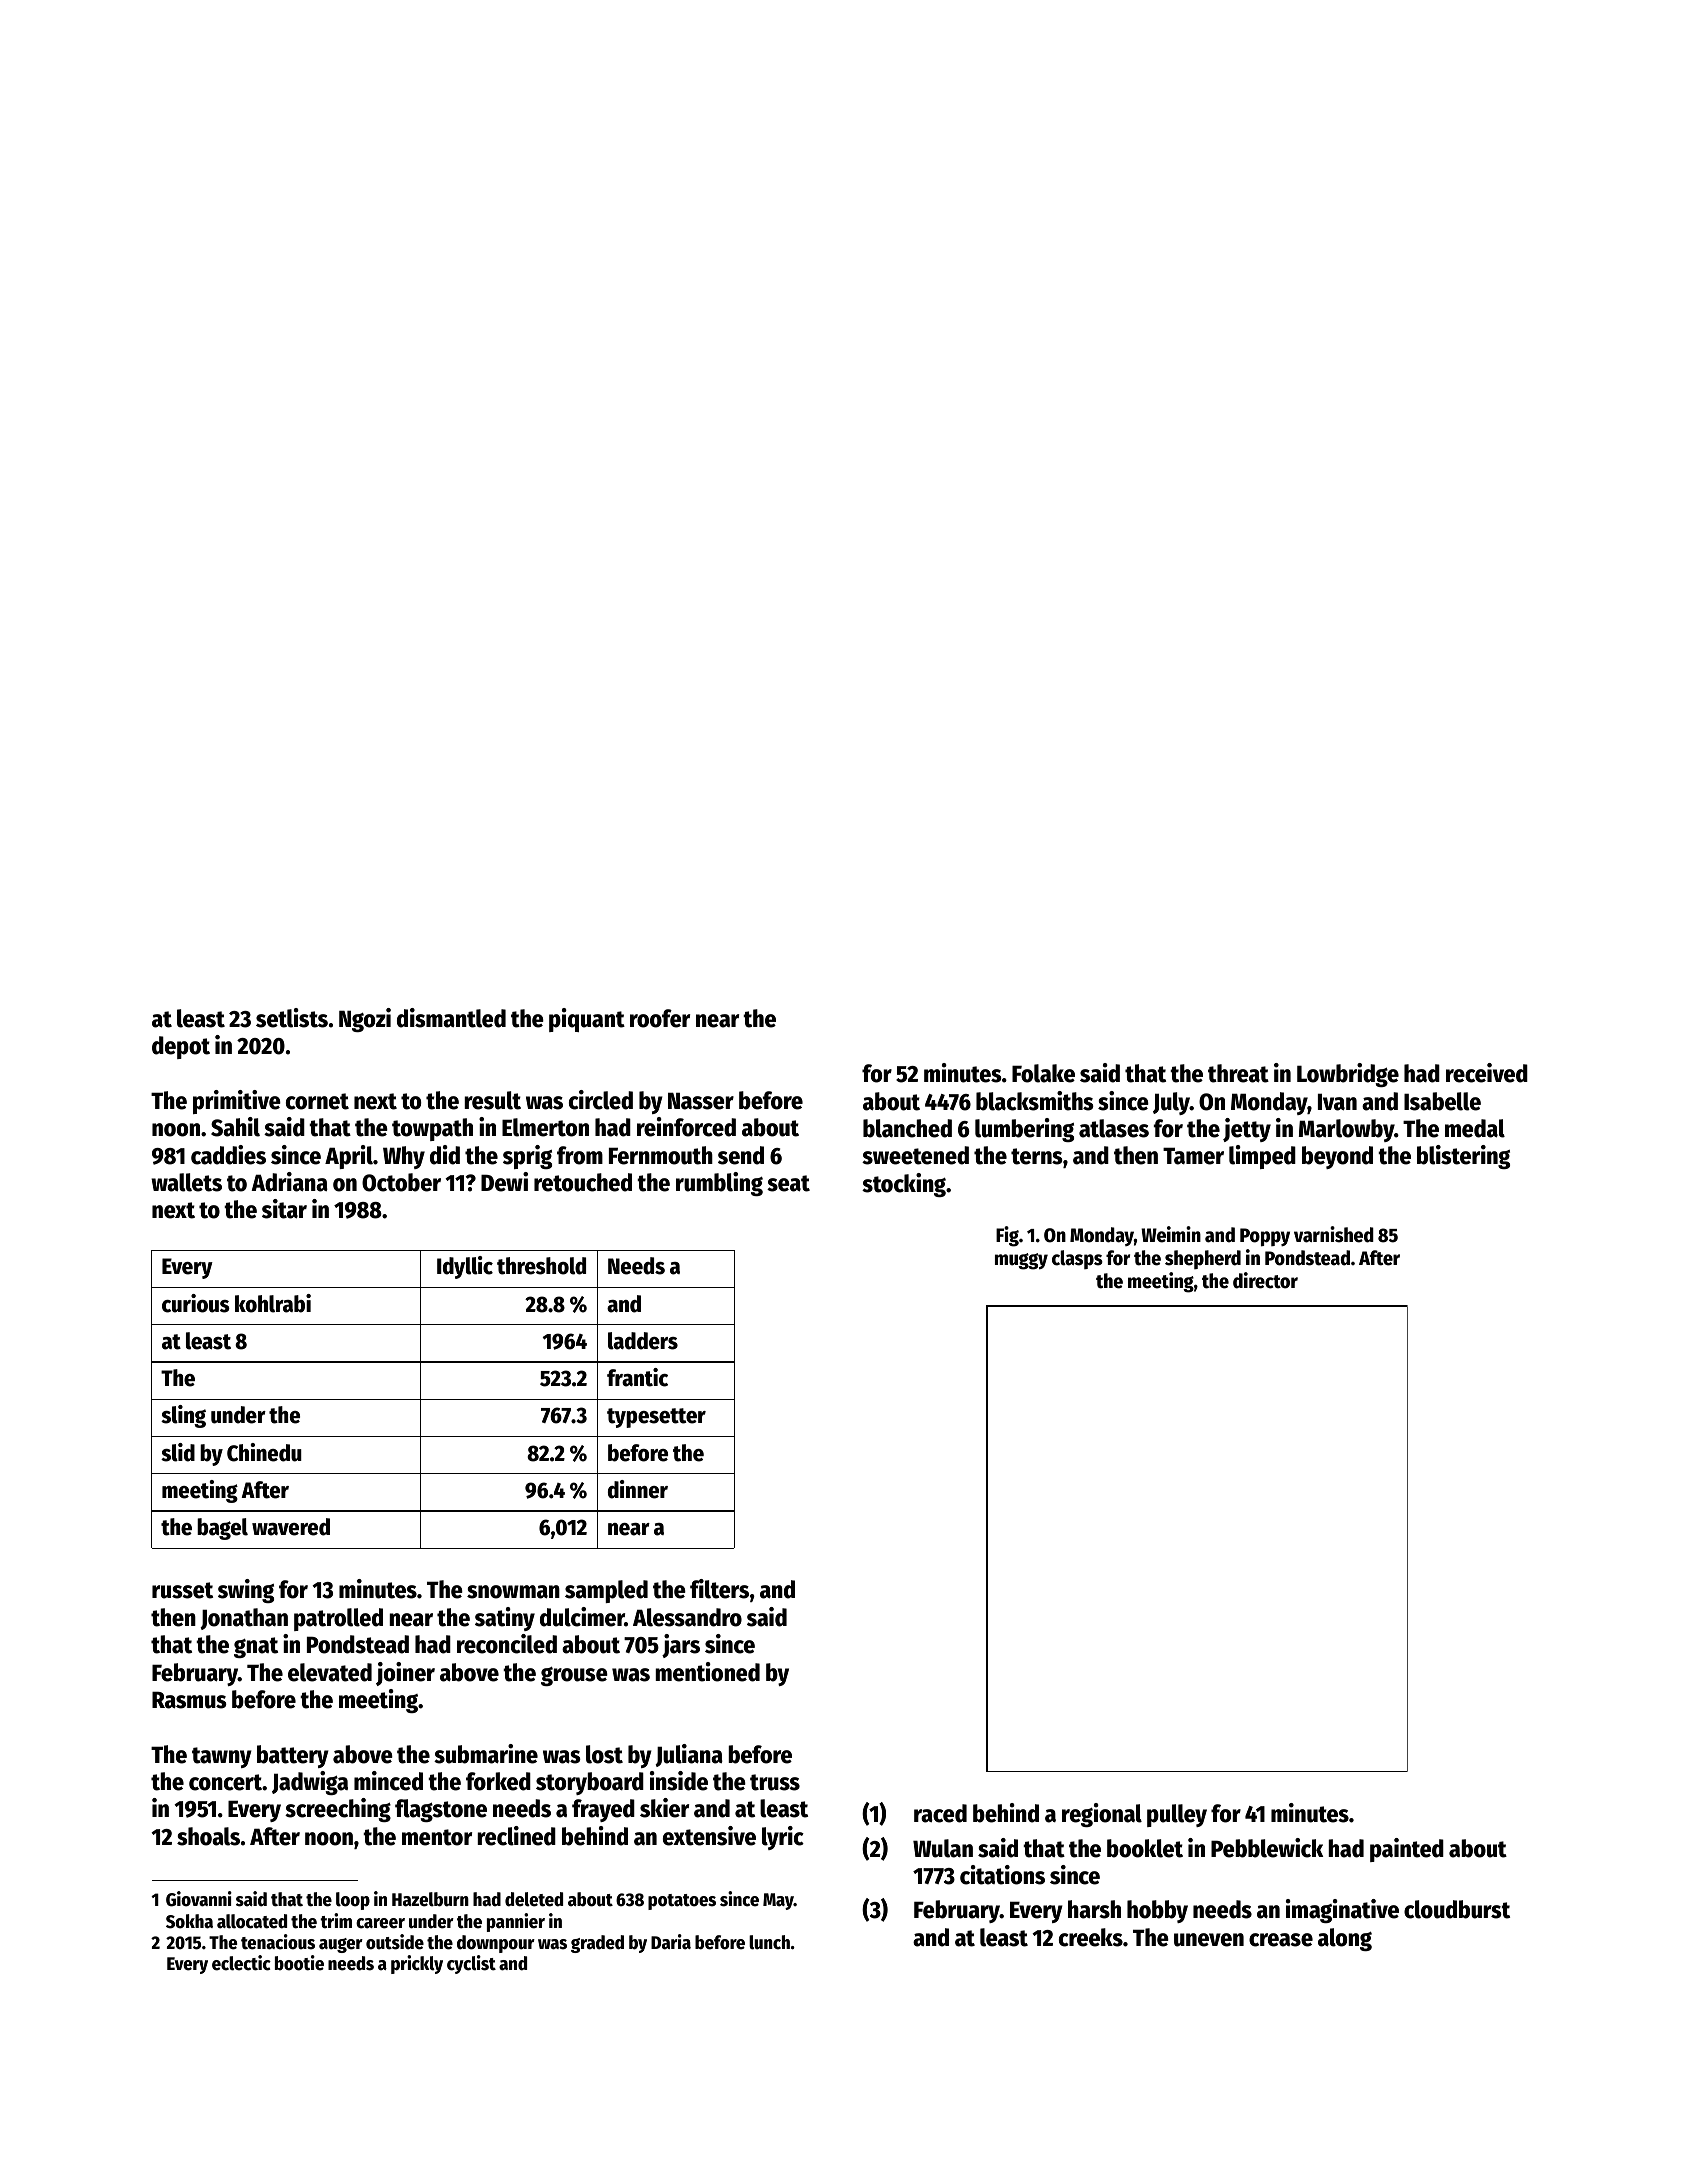  What do you see at coordinates (769, 1942) in the screenshot?
I see `lunch` at bounding box center [769, 1942].
